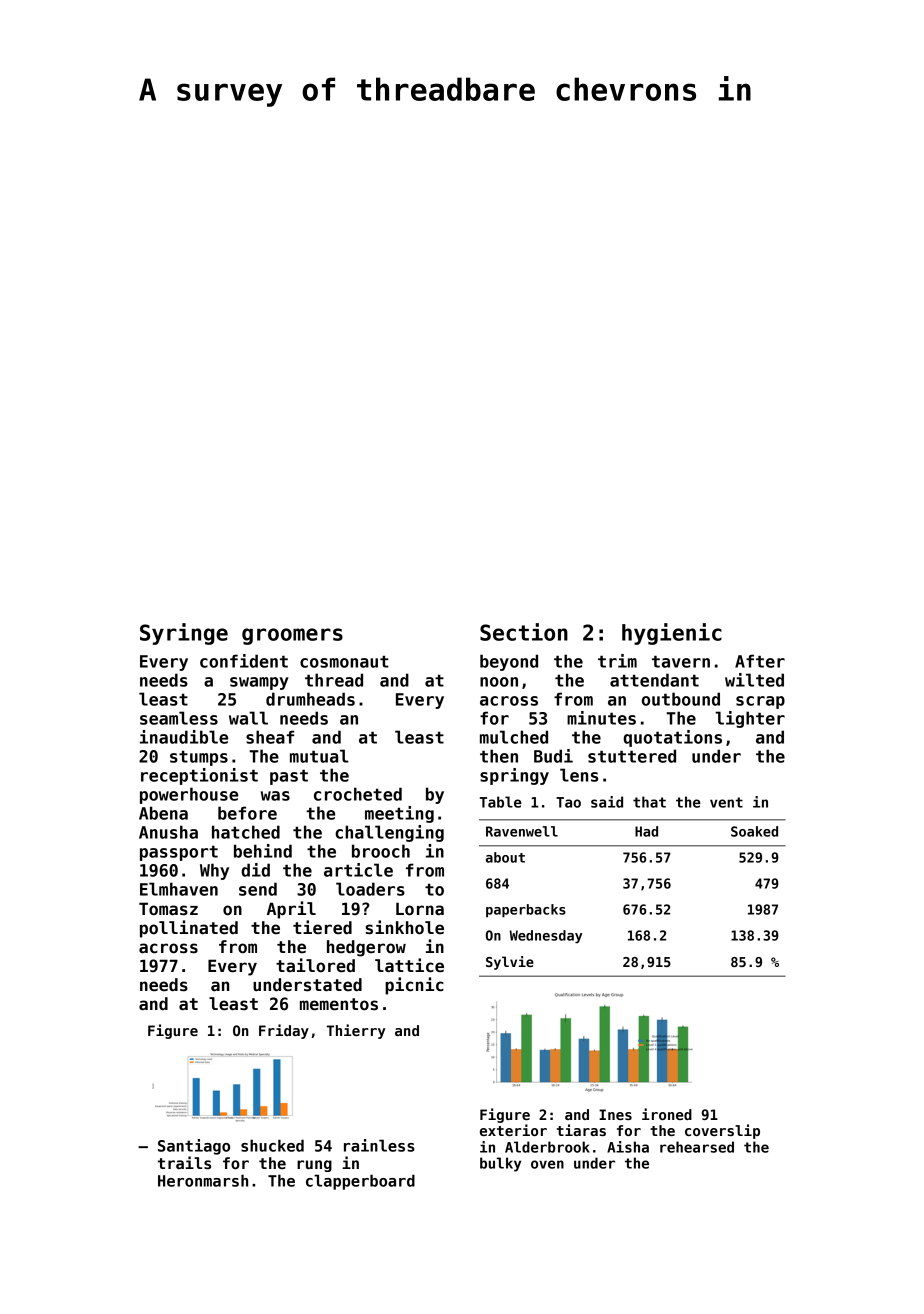 This screenshot has width=924, height=1314. What do you see at coordinates (524, 632) in the screenshot?
I see `Section` at bounding box center [524, 632].
